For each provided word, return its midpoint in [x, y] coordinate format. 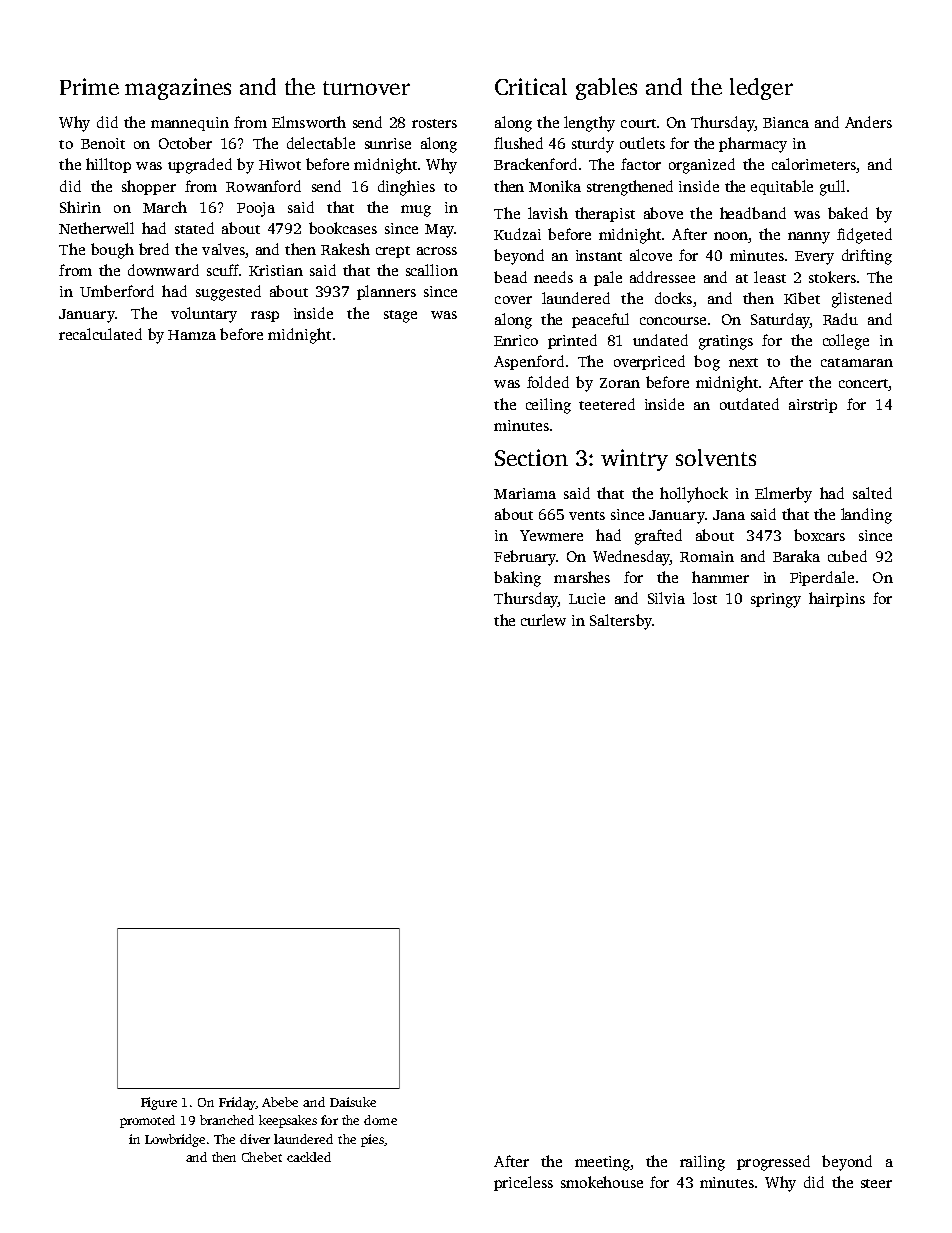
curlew [543, 620]
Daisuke [353, 1102]
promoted [147, 1121]
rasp [265, 316]
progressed [773, 1163]
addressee [662, 277]
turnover [366, 88]
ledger [761, 89]
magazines [178, 89]
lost [705, 598]
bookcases [343, 228]
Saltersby [621, 622]
